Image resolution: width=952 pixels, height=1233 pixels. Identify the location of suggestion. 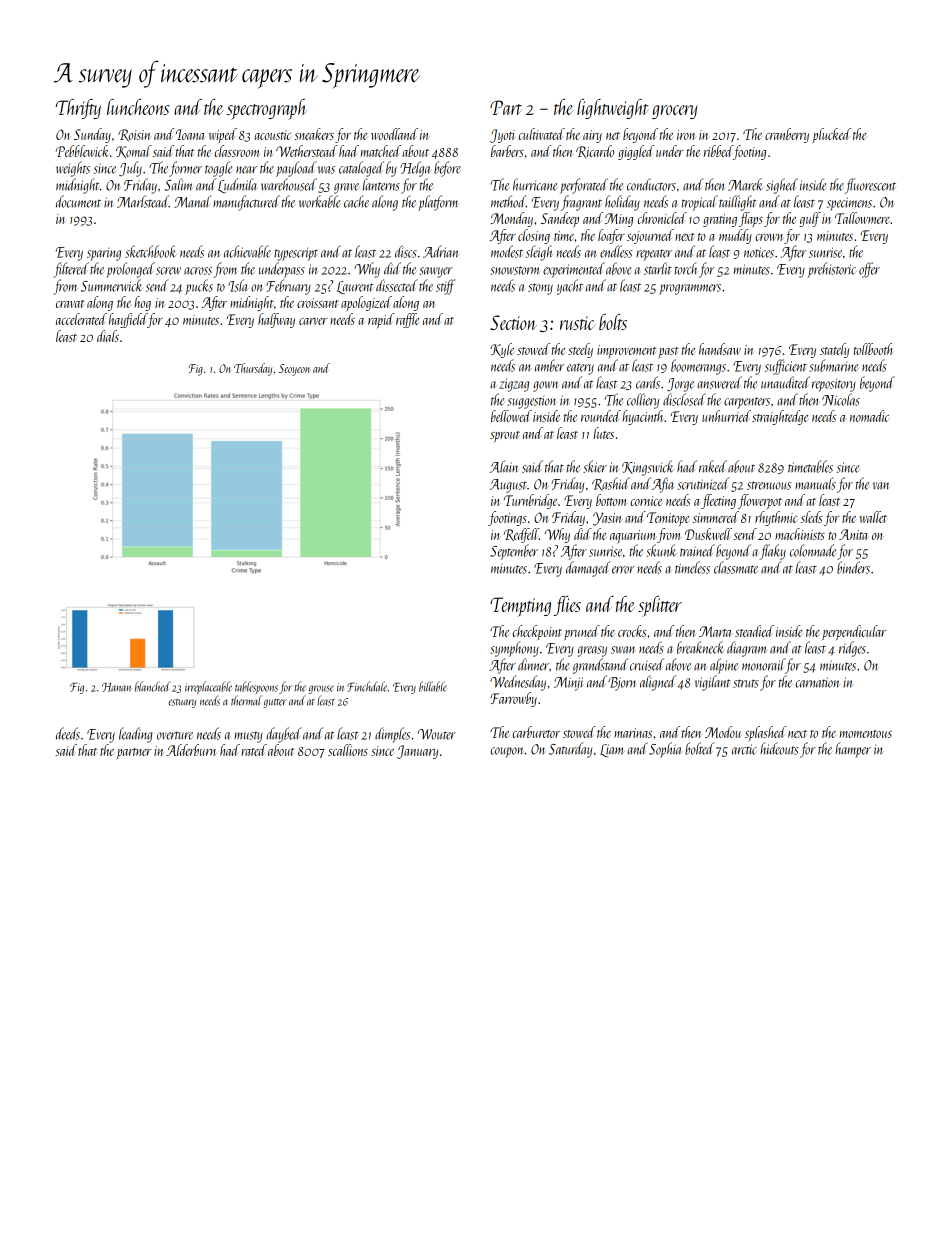
(531, 402).
